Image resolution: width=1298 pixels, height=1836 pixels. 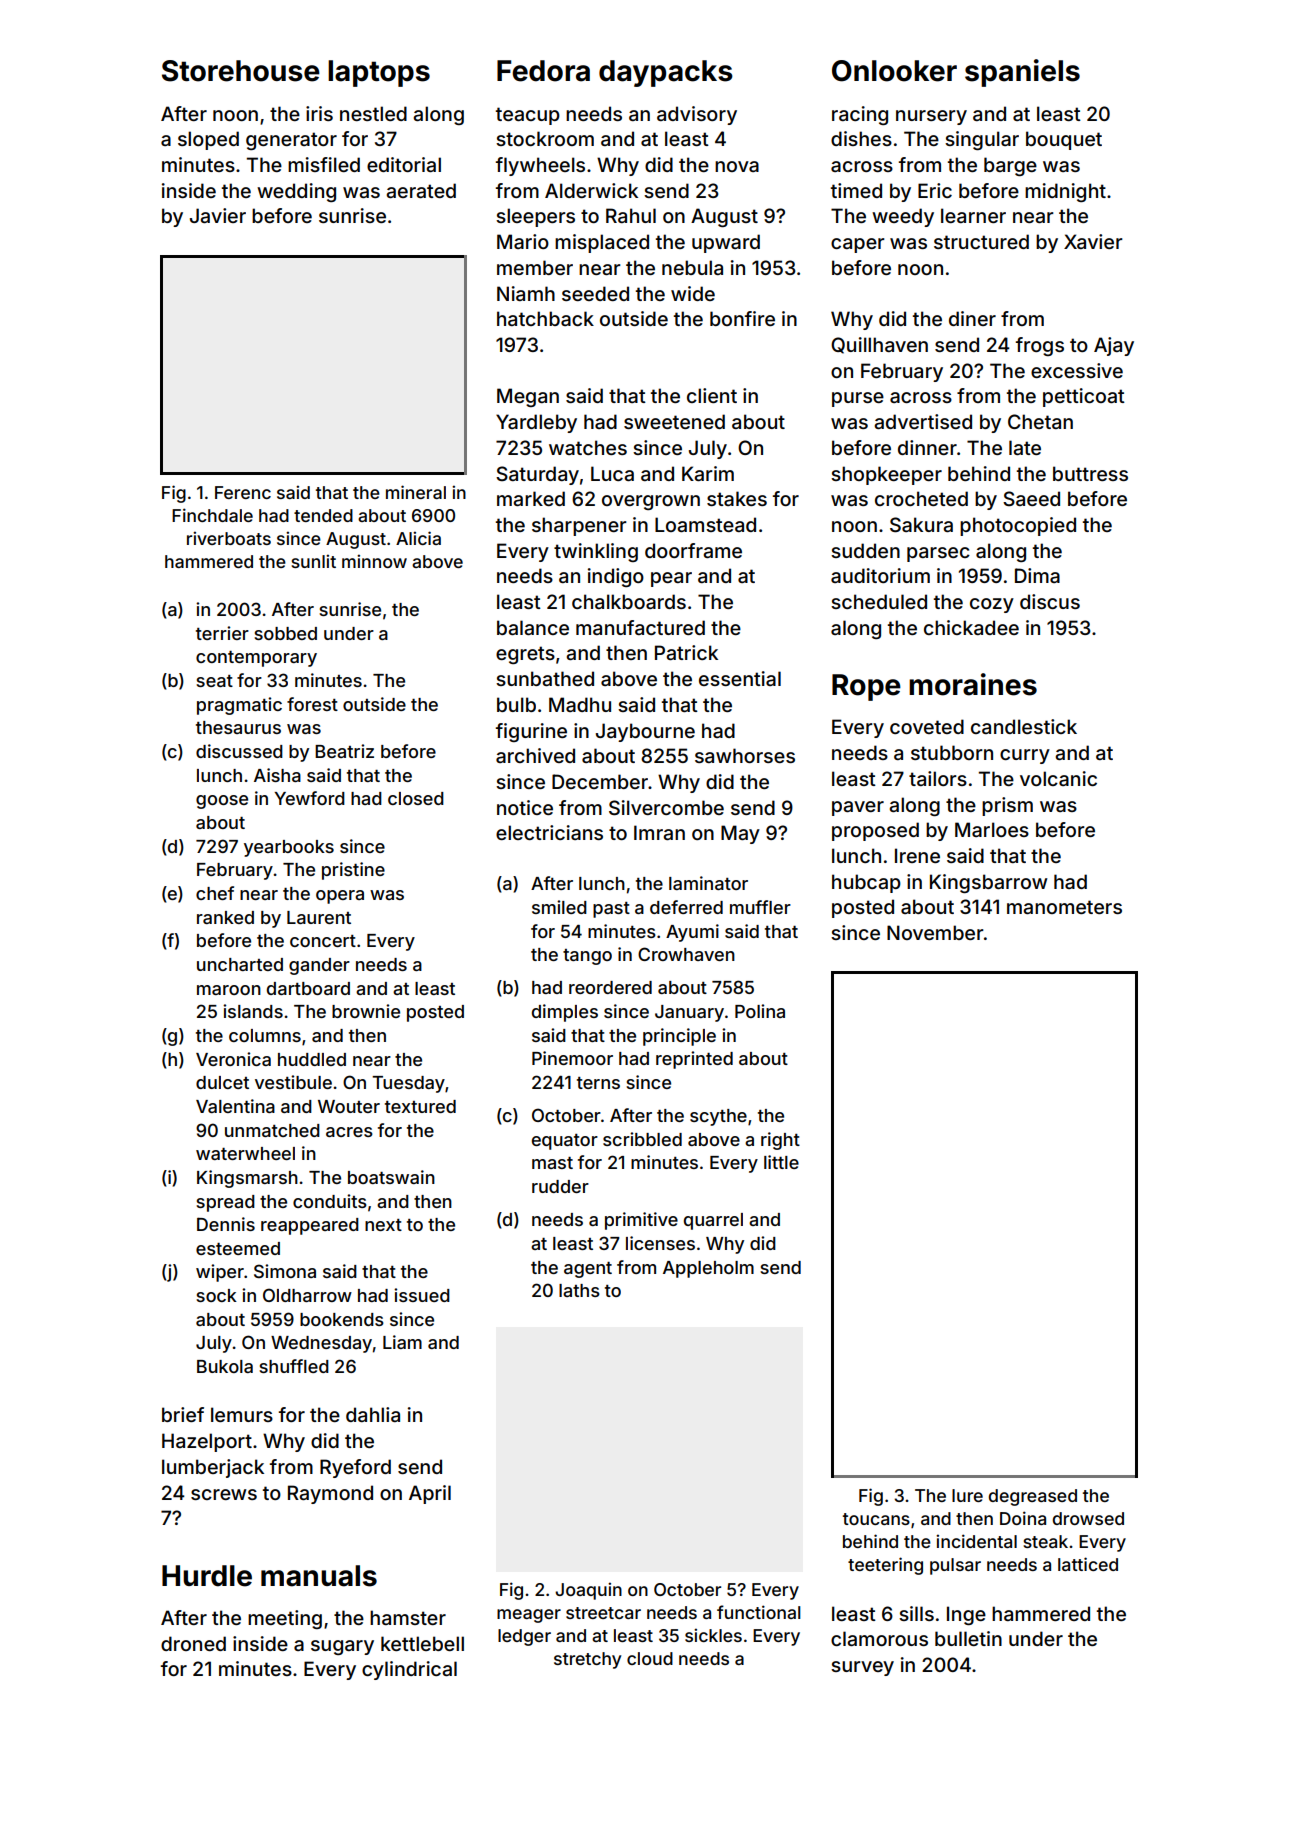 What do you see at coordinates (641, 1221) in the page?
I see `primitive` at bounding box center [641, 1221].
